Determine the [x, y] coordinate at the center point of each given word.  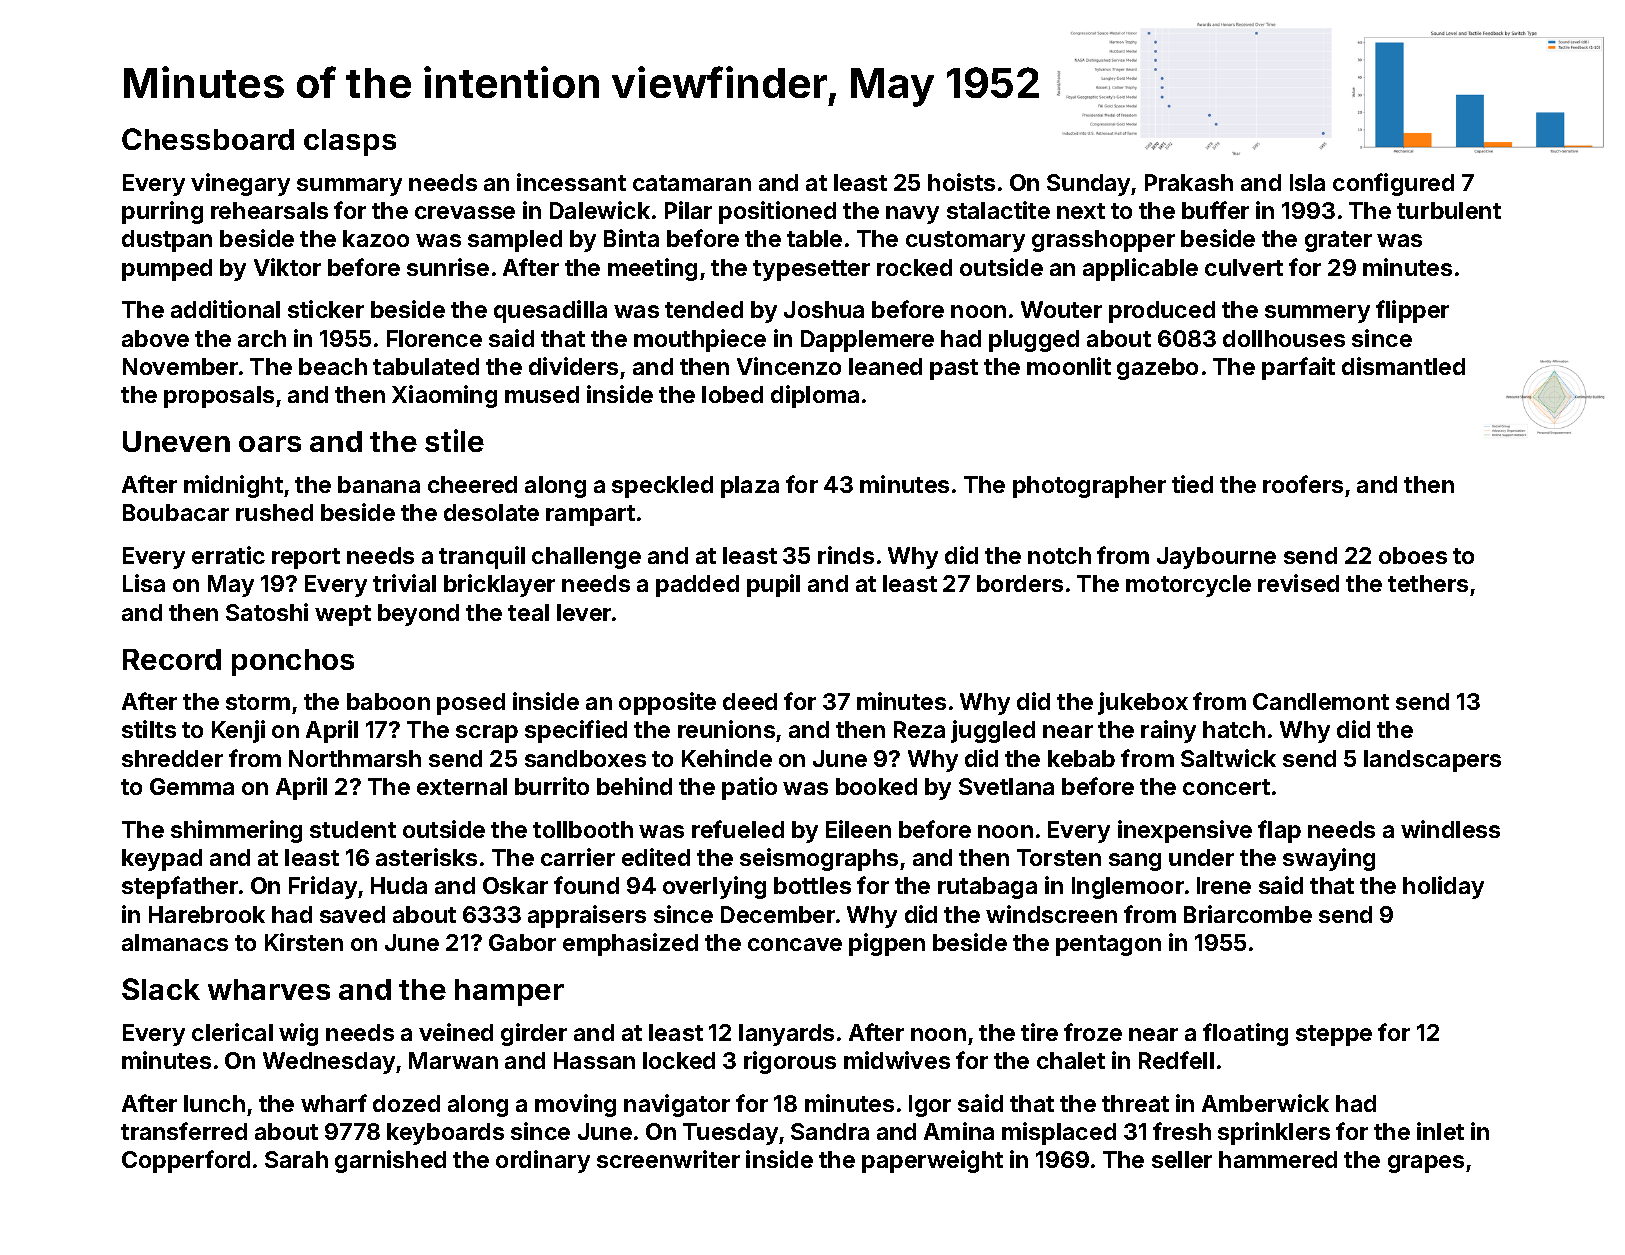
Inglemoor [1128, 888]
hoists [961, 182]
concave [795, 944]
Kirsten [304, 942]
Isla [1307, 182]
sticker [326, 309]
